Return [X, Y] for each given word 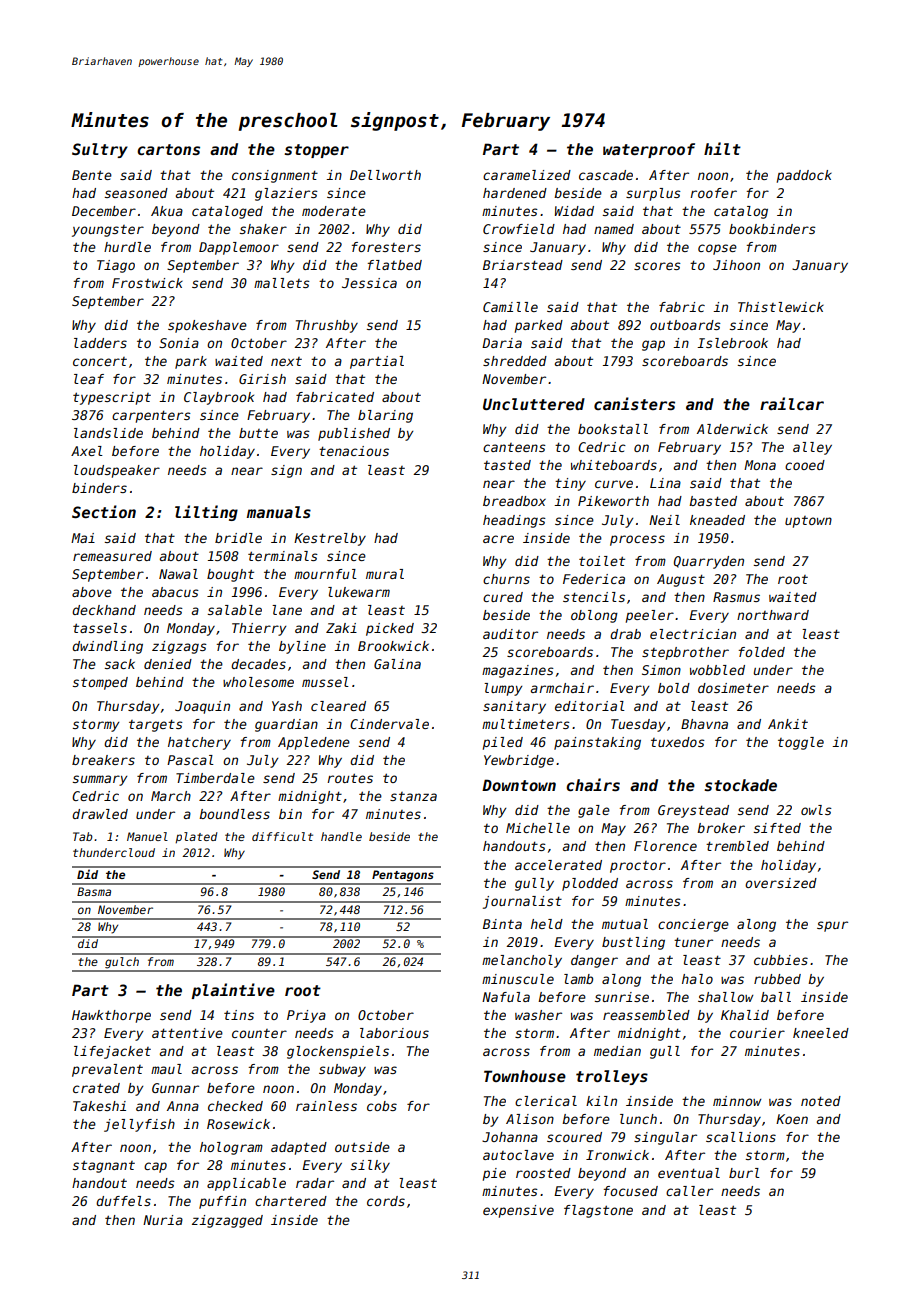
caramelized [527, 175]
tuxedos [678, 742]
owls [816, 810]
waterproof [649, 150]
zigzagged [227, 1221]
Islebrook [732, 343]
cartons [168, 149]
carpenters [151, 416]
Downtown [519, 785]
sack [120, 664]
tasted [507, 465]
